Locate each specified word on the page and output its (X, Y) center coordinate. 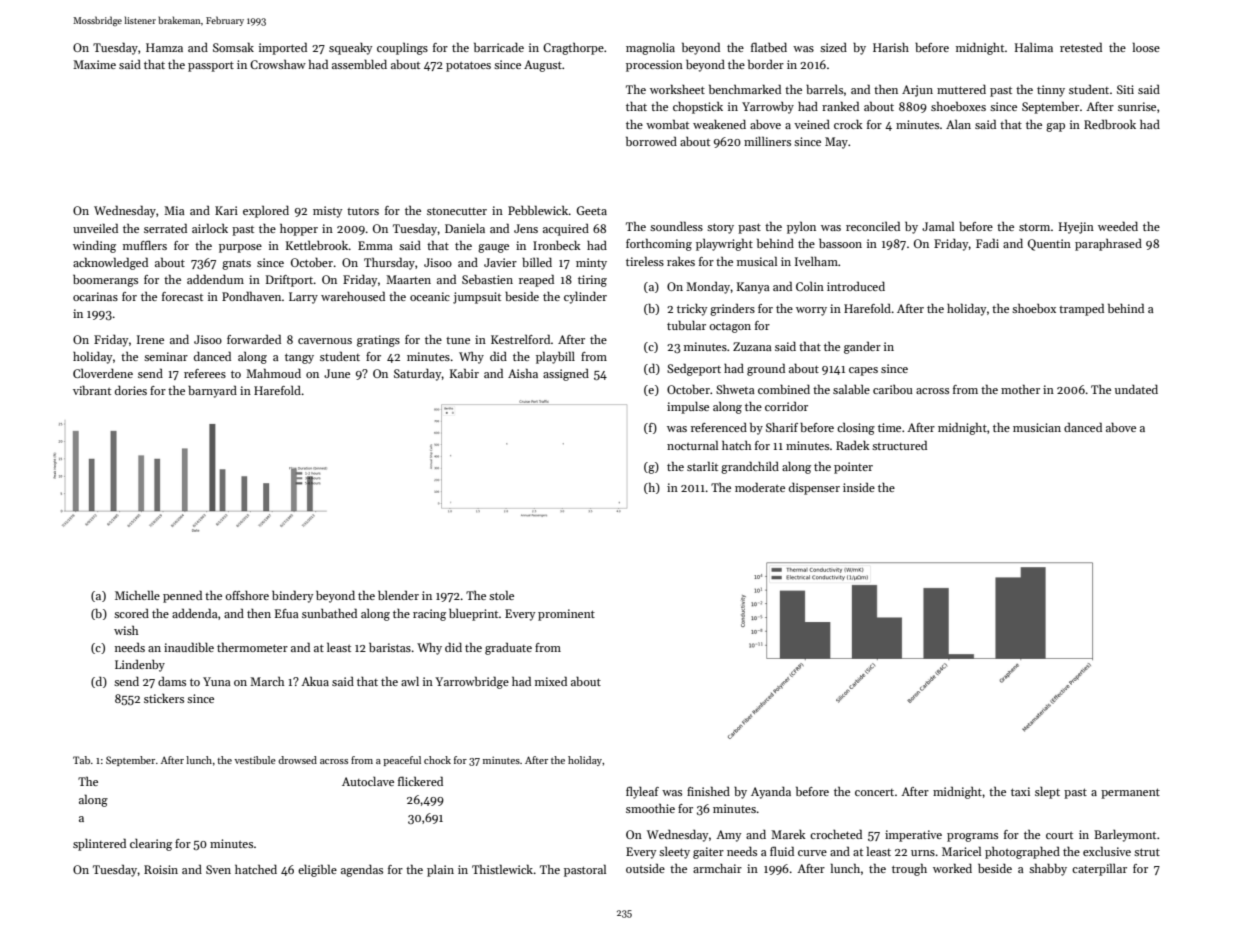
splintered (99, 844)
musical (757, 261)
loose (1146, 47)
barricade (499, 47)
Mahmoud (273, 373)
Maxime (94, 64)
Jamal (938, 226)
